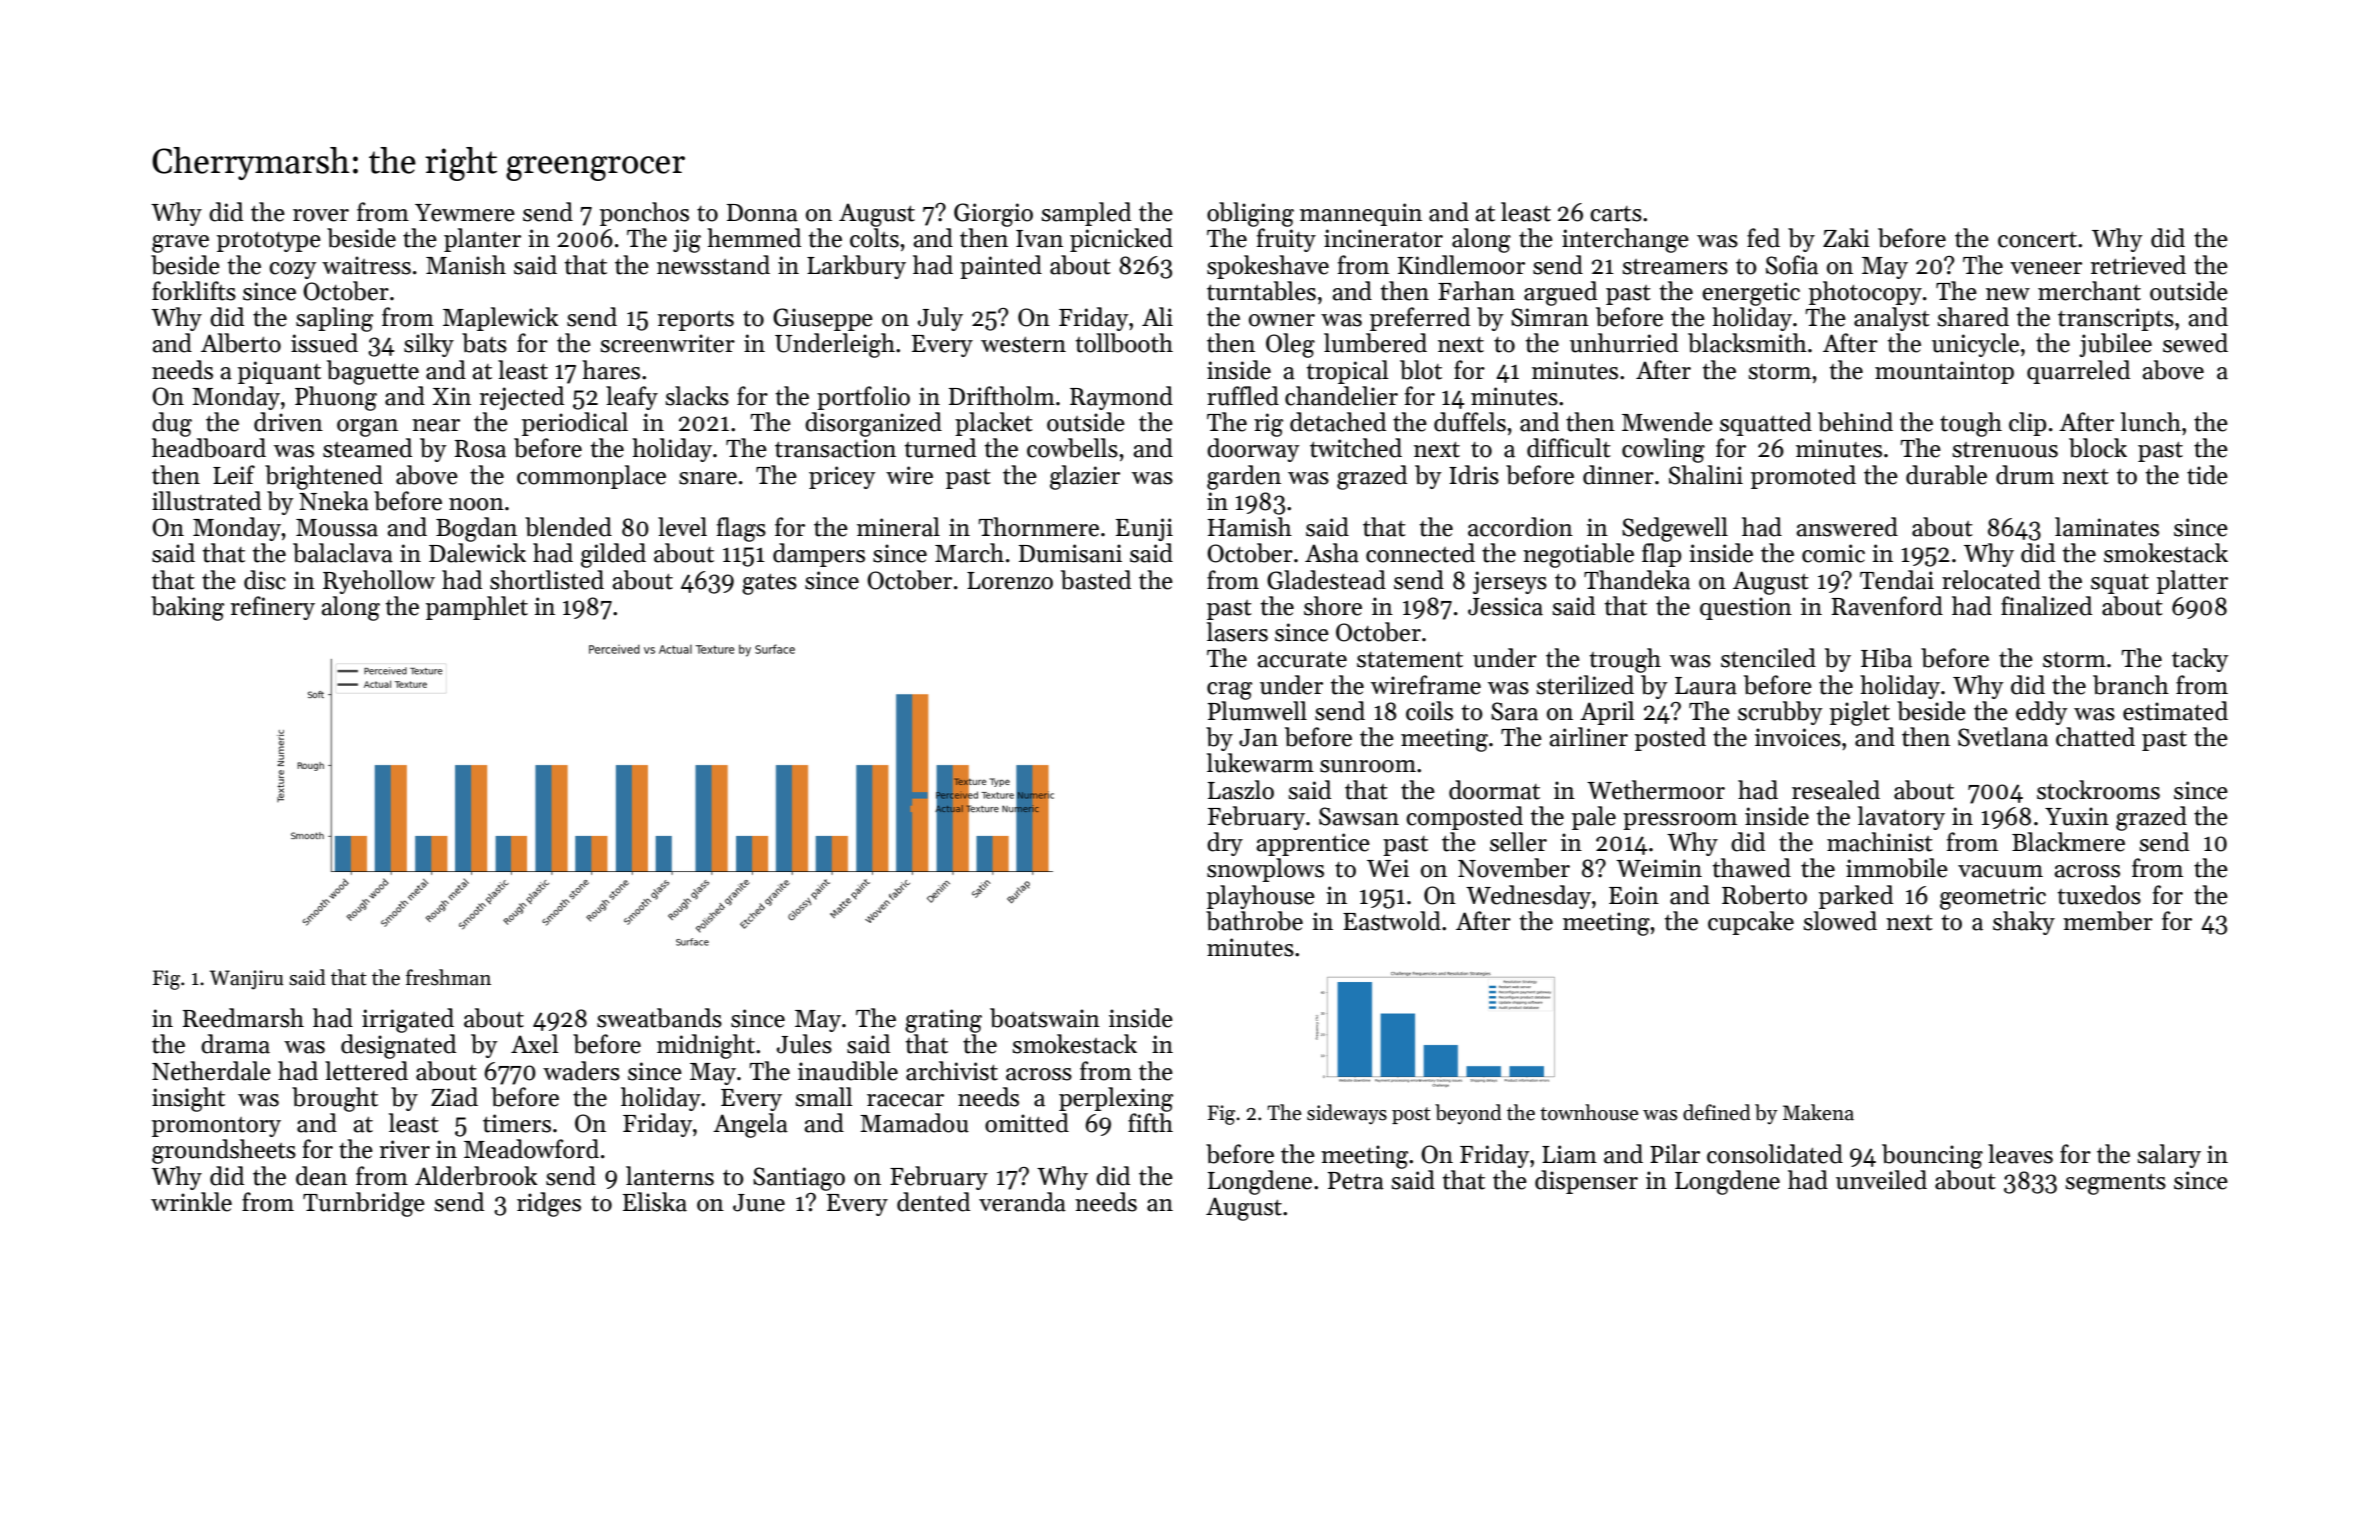 Image resolution: width=2380 pixels, height=1540 pixels. I want to click on retrieved, so click(2138, 265).
